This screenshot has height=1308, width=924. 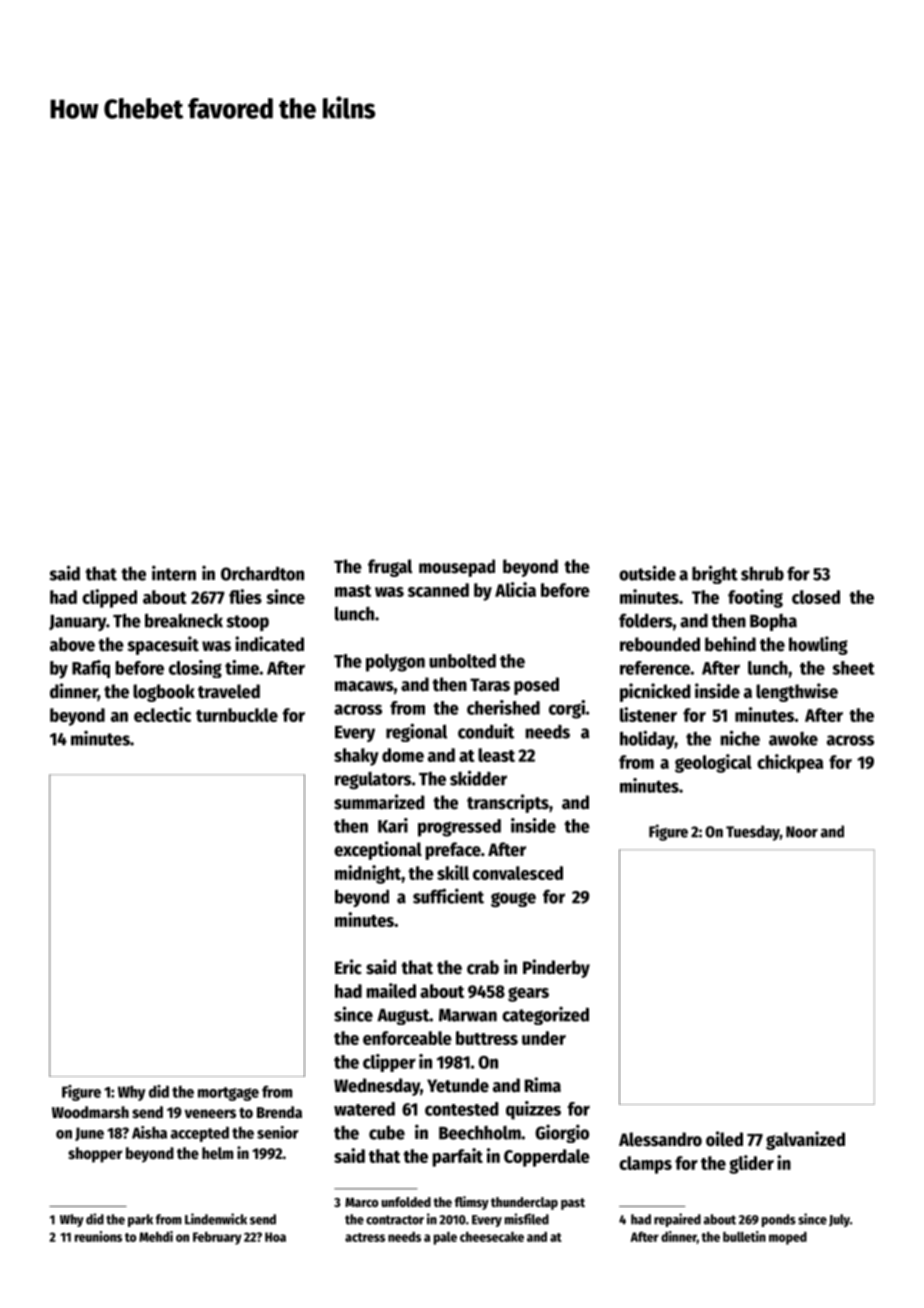 What do you see at coordinates (802, 832) in the screenshot?
I see `Noor` at bounding box center [802, 832].
